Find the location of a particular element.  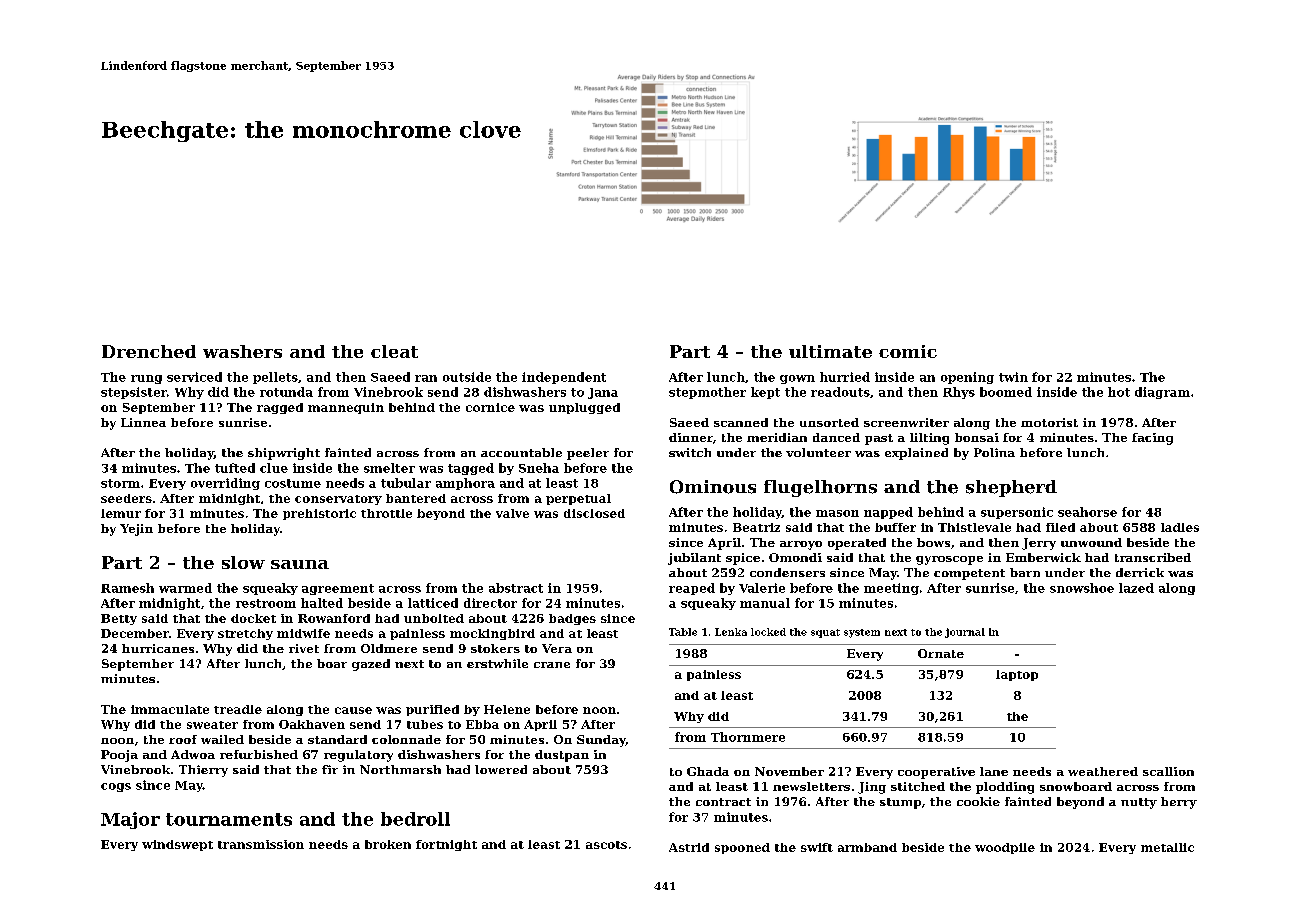

Drenched is located at coordinates (149, 351).
